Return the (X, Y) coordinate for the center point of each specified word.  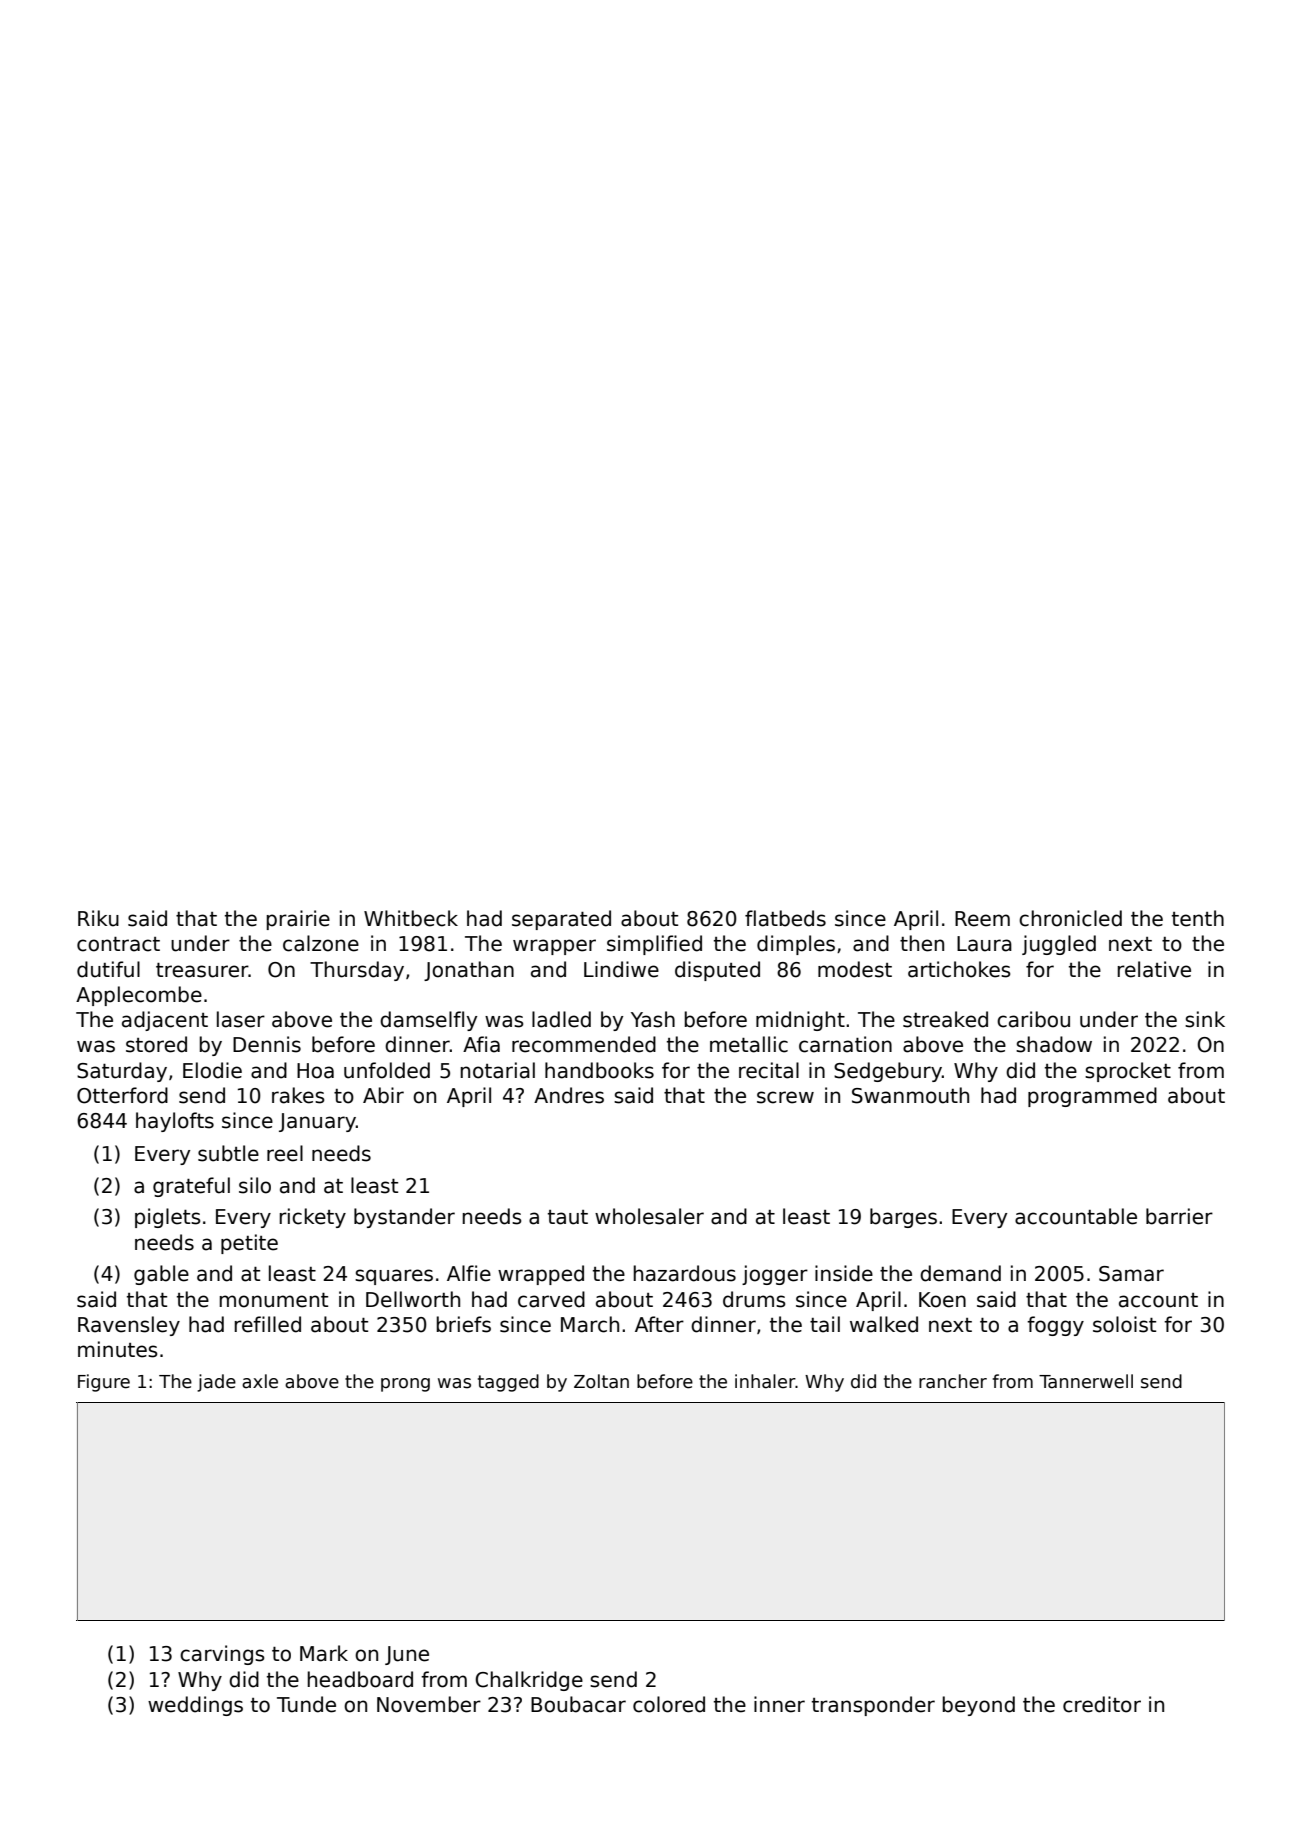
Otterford (122, 1095)
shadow (1054, 1044)
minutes (117, 1349)
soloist (1124, 1324)
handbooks (599, 1070)
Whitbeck (411, 918)
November (429, 1704)
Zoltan (601, 1381)
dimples (796, 945)
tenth (1198, 918)
